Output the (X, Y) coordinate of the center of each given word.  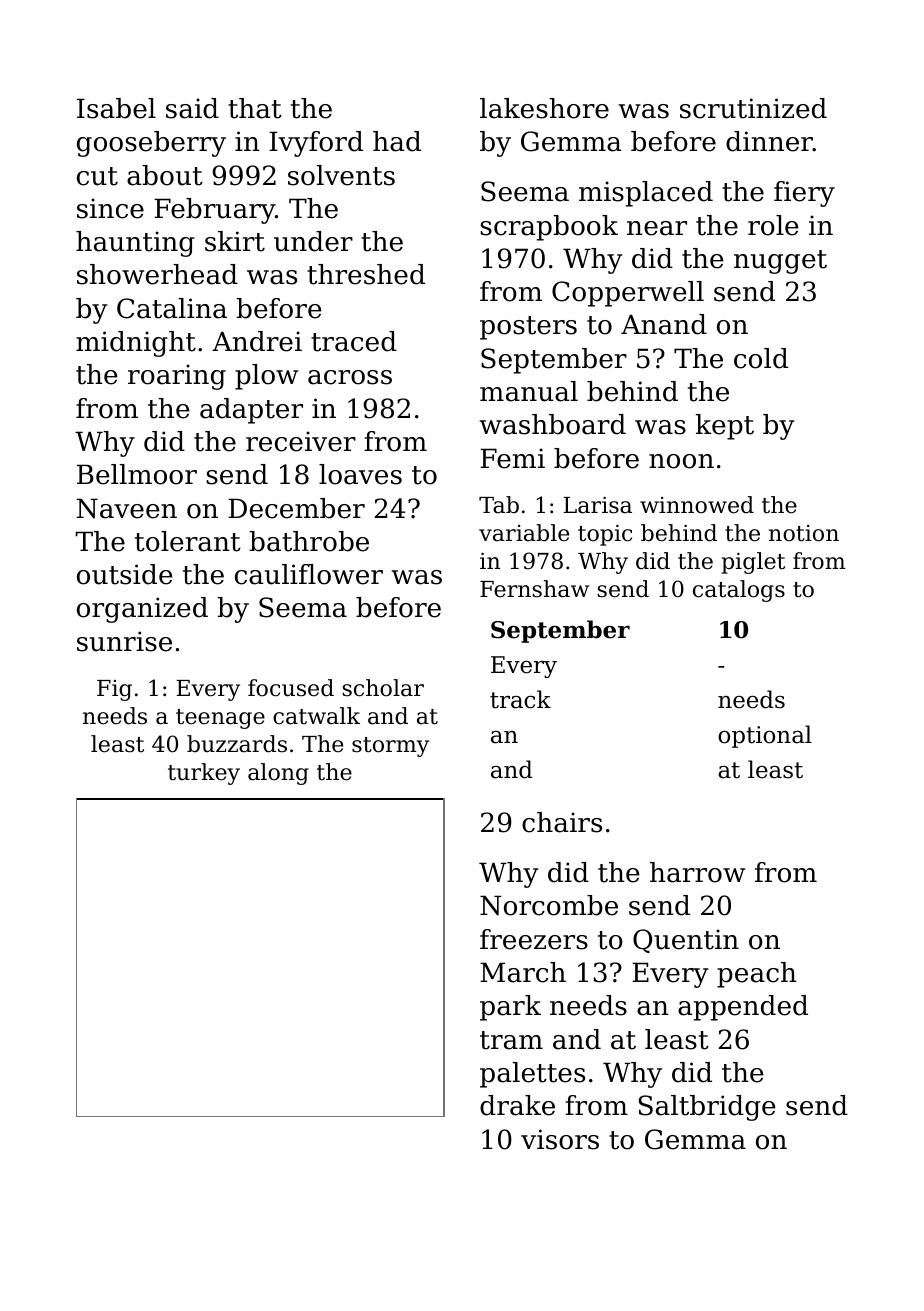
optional (765, 736)
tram (511, 1040)
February (214, 211)
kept (725, 427)
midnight (136, 344)
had (397, 141)
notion (804, 533)
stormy (390, 747)
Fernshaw (534, 589)
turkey (204, 774)
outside (125, 574)
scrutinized (753, 108)
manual (529, 391)
